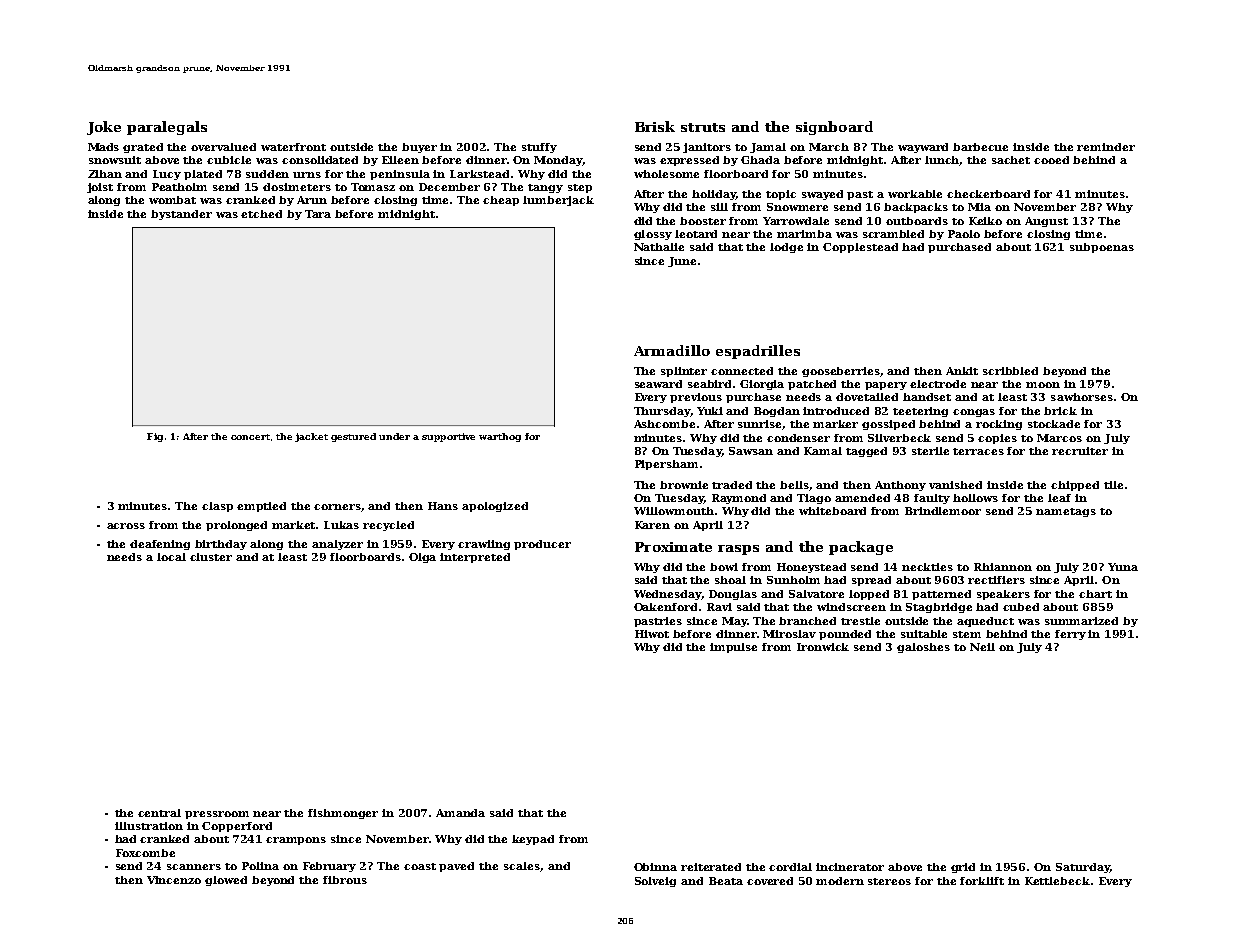 The height and width of the screenshot is (952, 1233). What do you see at coordinates (211, 557) in the screenshot?
I see `cluster` at bounding box center [211, 557].
